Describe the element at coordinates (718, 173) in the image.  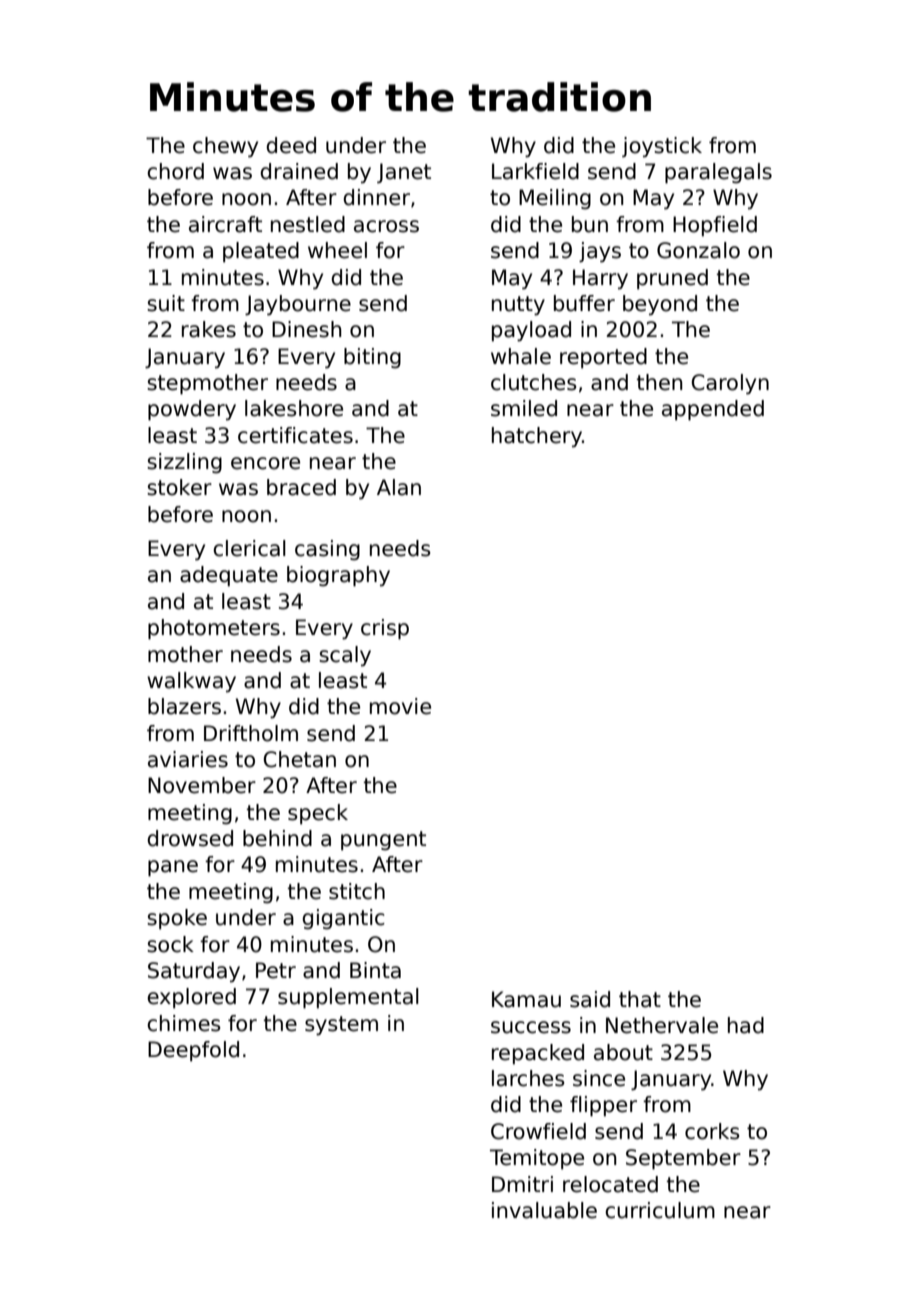
I see `paralegals` at that location.
